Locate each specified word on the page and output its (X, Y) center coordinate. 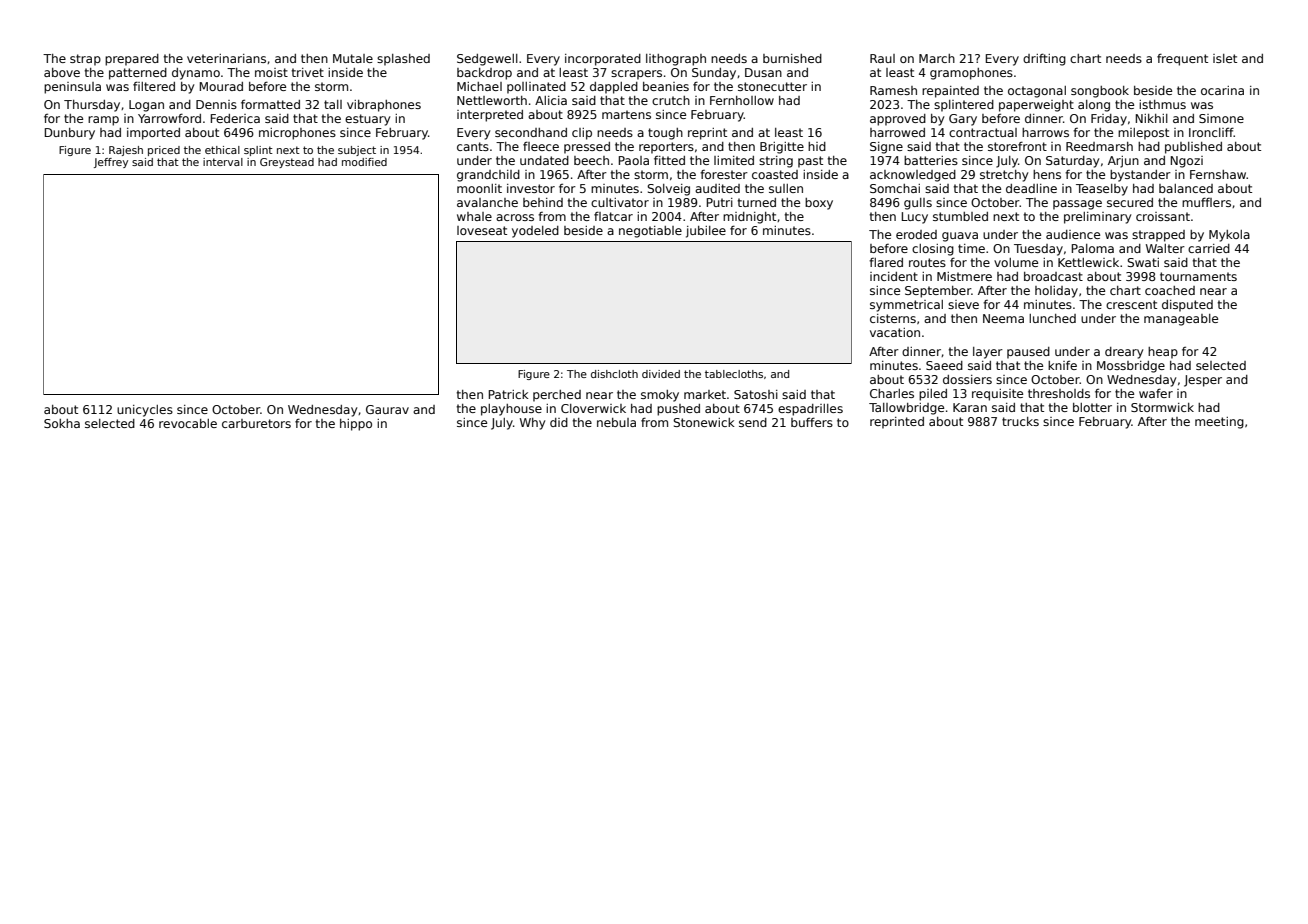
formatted (270, 104)
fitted (669, 160)
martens (626, 114)
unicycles (145, 411)
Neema (1003, 318)
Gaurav (387, 409)
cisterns (893, 318)
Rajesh (126, 151)
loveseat (482, 230)
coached (1170, 290)
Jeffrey (111, 163)
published (1193, 148)
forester (724, 174)
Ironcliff (1211, 132)
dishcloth (614, 374)
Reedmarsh (1099, 146)
